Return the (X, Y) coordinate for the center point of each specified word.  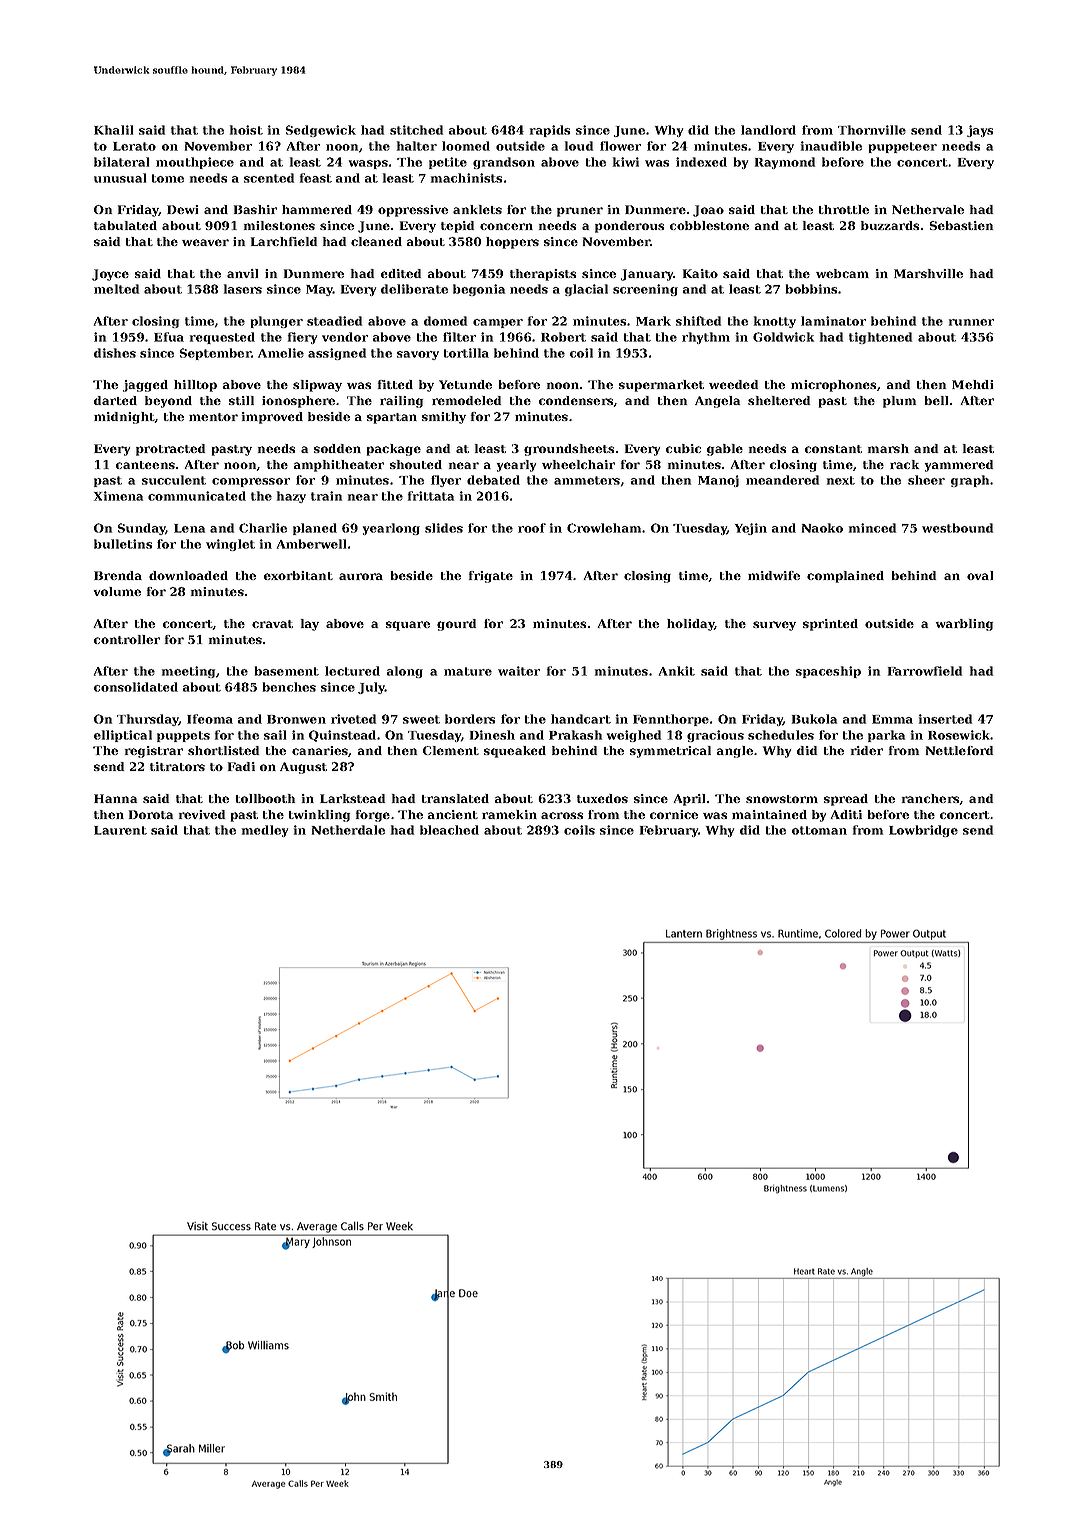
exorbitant (298, 575)
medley (265, 831)
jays (980, 131)
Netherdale (348, 830)
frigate (491, 577)
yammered (959, 466)
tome (167, 178)
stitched (416, 130)
